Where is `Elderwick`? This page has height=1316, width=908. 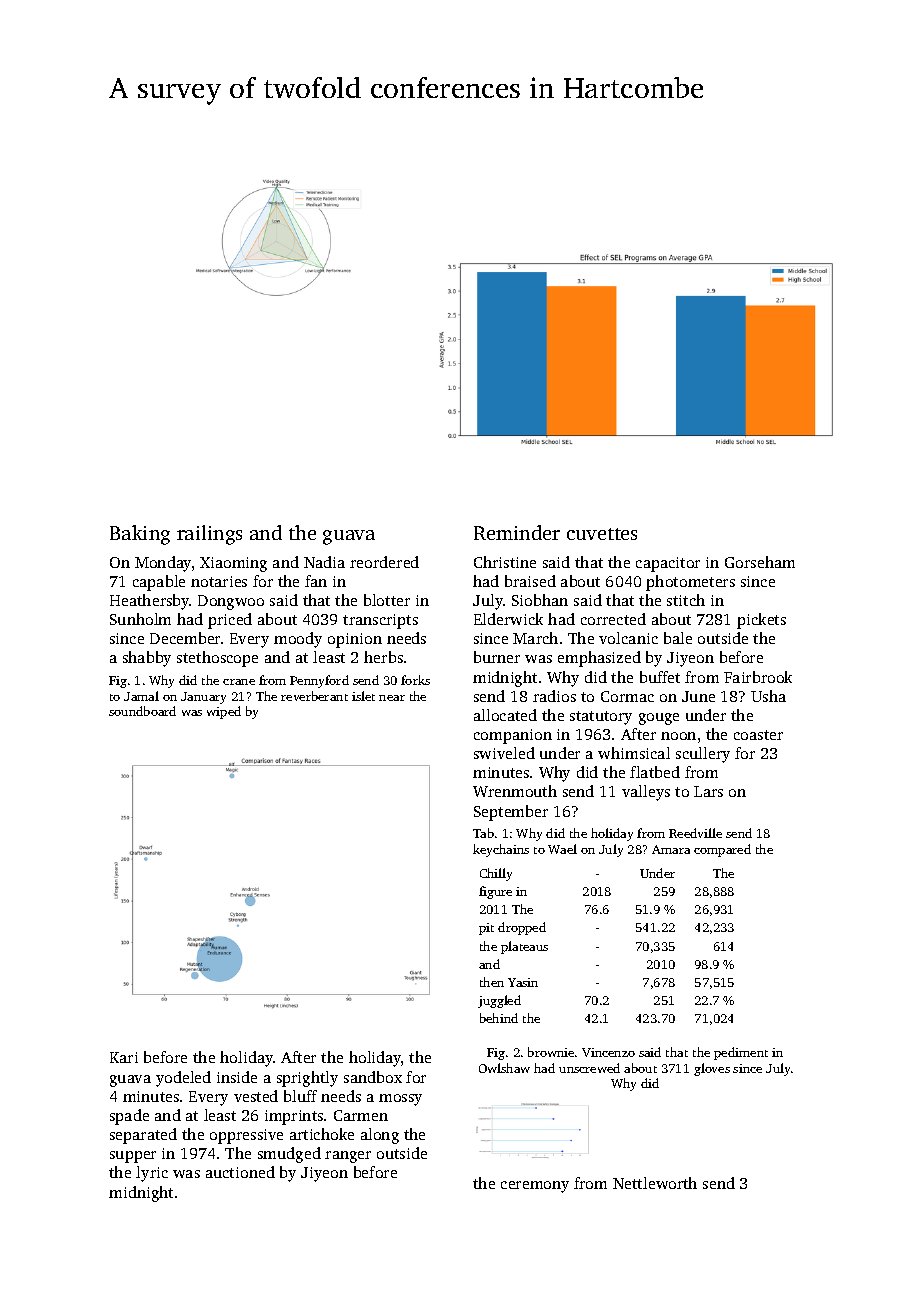
Elderwick is located at coordinates (508, 619).
